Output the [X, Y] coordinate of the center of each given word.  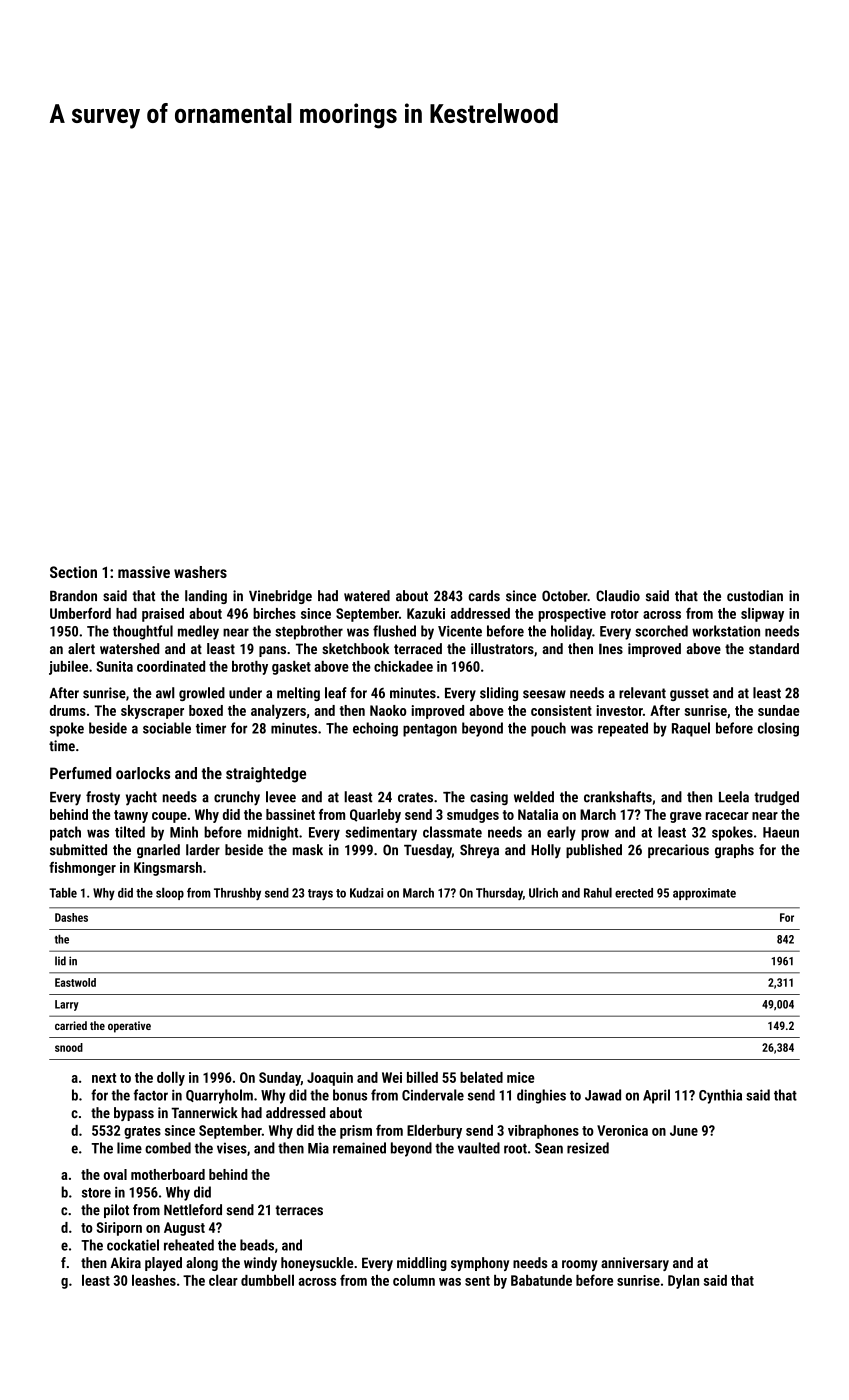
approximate [704, 894]
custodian [755, 596]
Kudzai [366, 893]
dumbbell [267, 1280]
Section [73, 572]
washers [200, 572]
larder [203, 850]
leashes [154, 1280]
